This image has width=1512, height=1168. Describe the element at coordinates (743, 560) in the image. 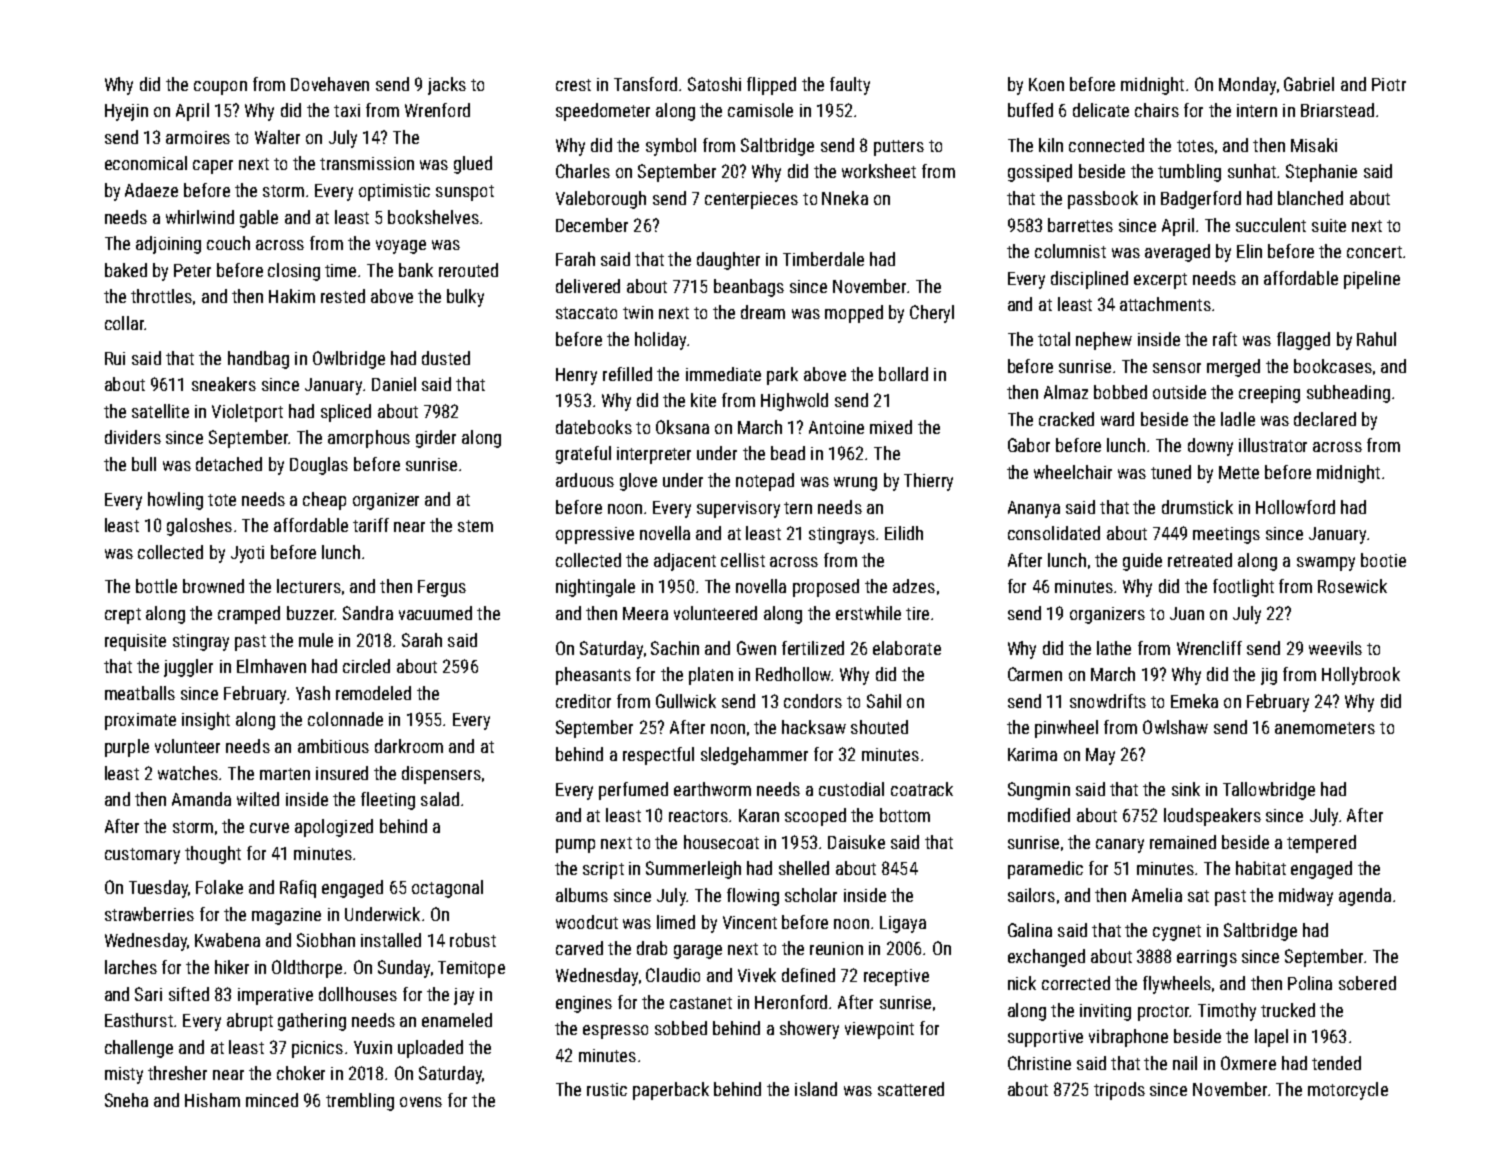

I see `cellist` at that location.
